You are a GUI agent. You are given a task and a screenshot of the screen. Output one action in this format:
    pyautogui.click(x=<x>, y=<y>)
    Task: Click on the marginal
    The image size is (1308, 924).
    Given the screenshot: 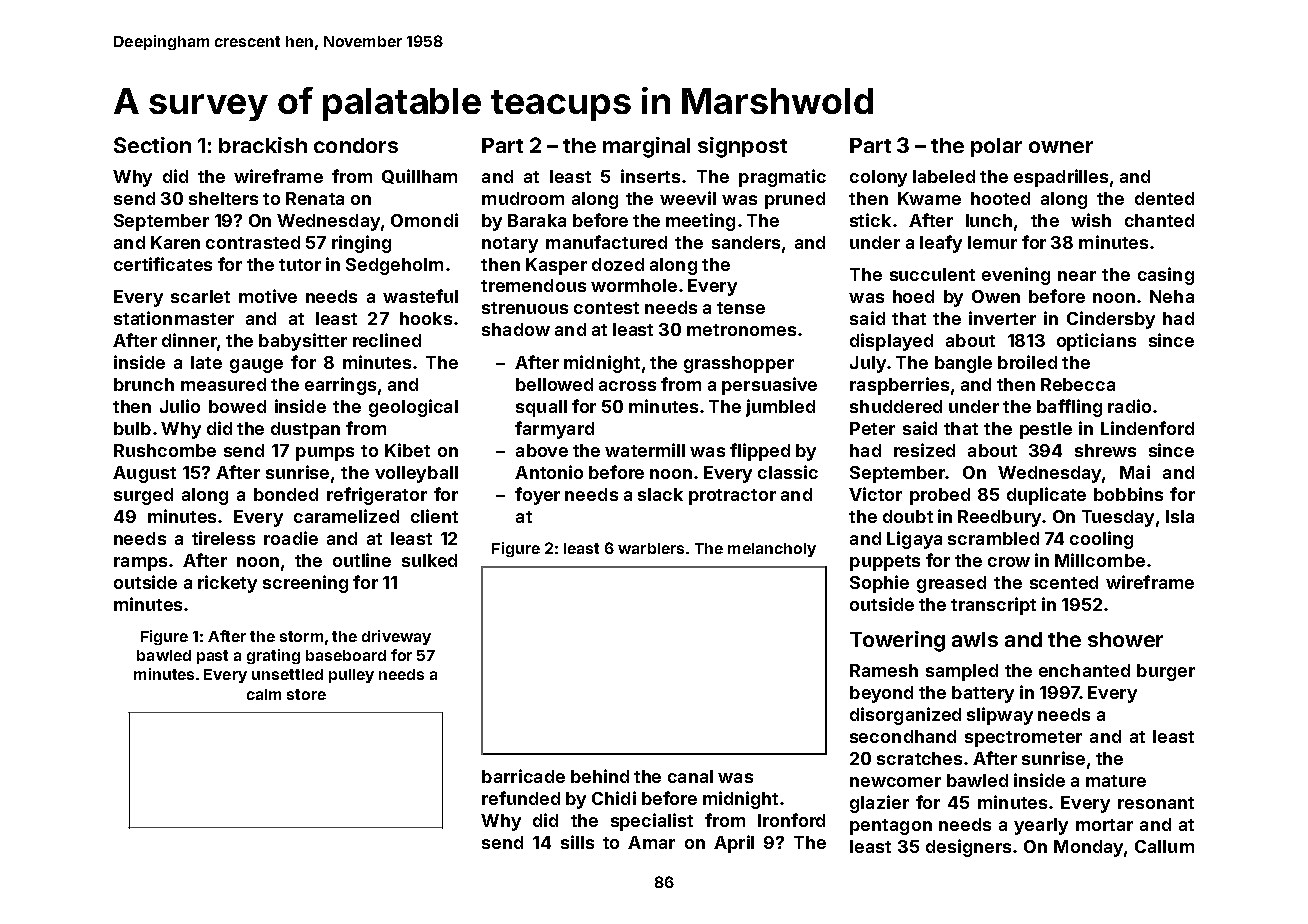 What is the action you would take?
    pyautogui.click(x=646, y=147)
